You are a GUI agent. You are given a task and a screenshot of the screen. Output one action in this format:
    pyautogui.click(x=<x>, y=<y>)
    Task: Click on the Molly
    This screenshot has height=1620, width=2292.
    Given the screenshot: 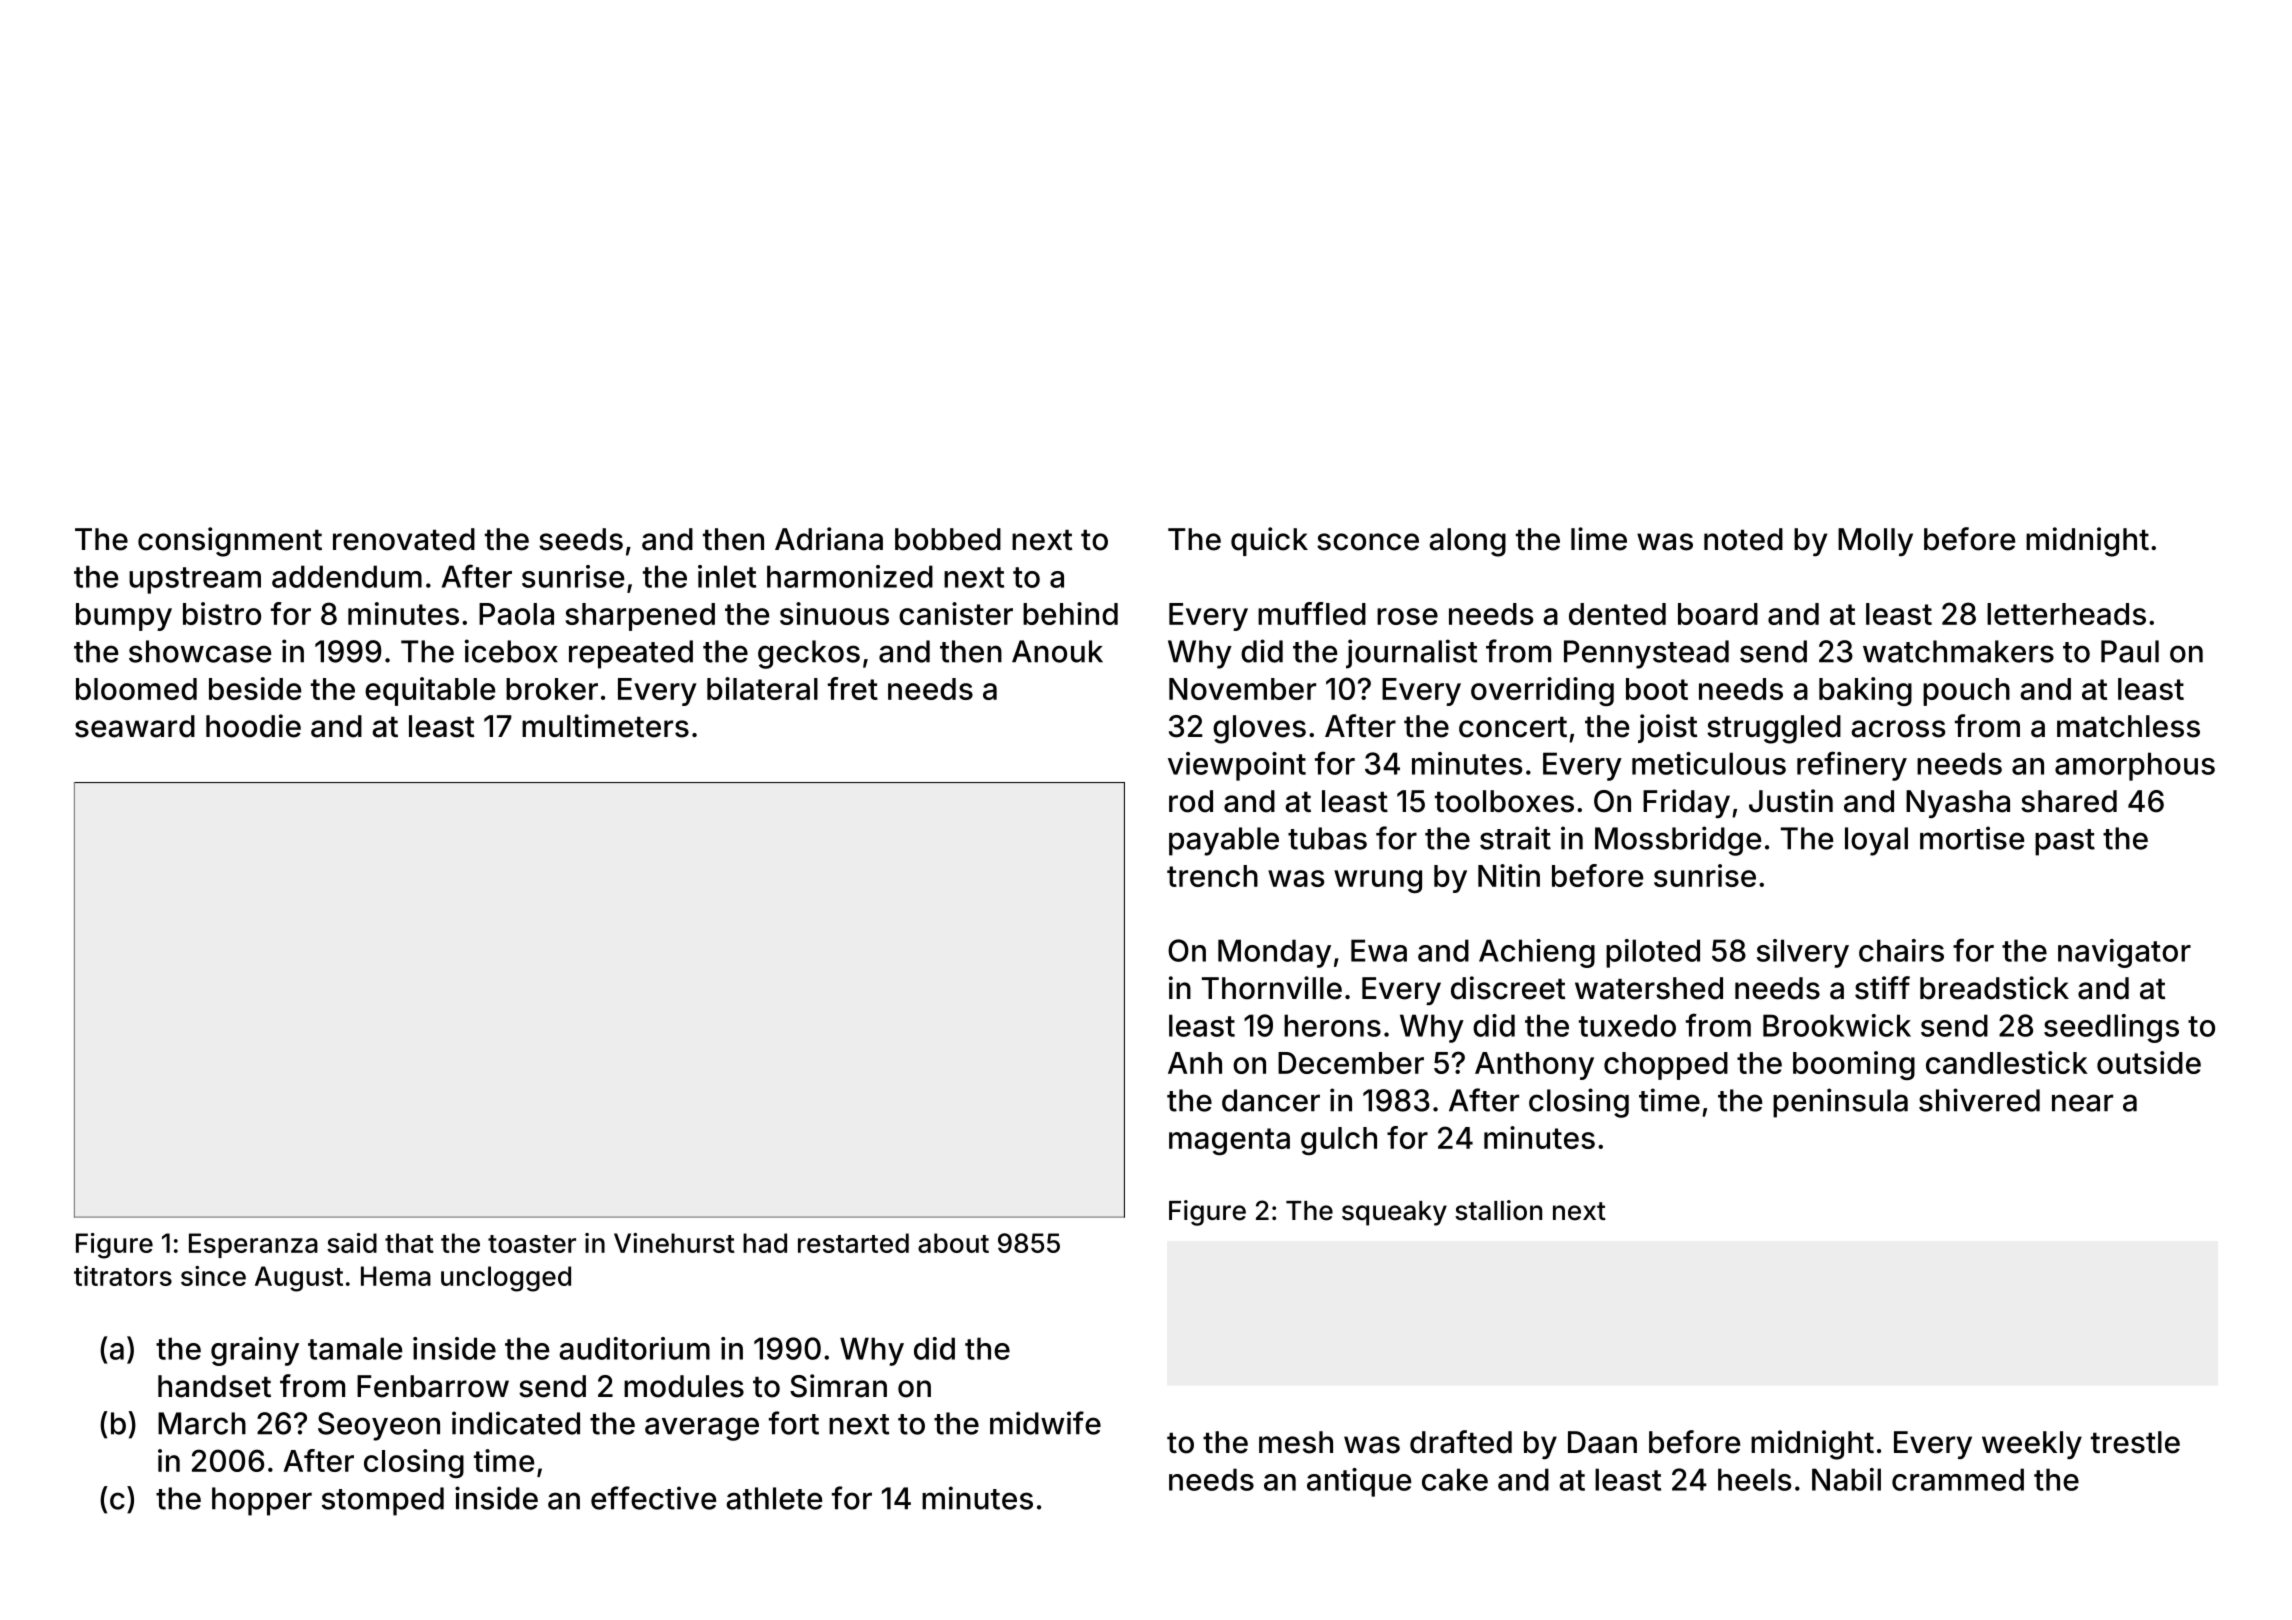 What is the action you would take?
    pyautogui.click(x=1875, y=542)
